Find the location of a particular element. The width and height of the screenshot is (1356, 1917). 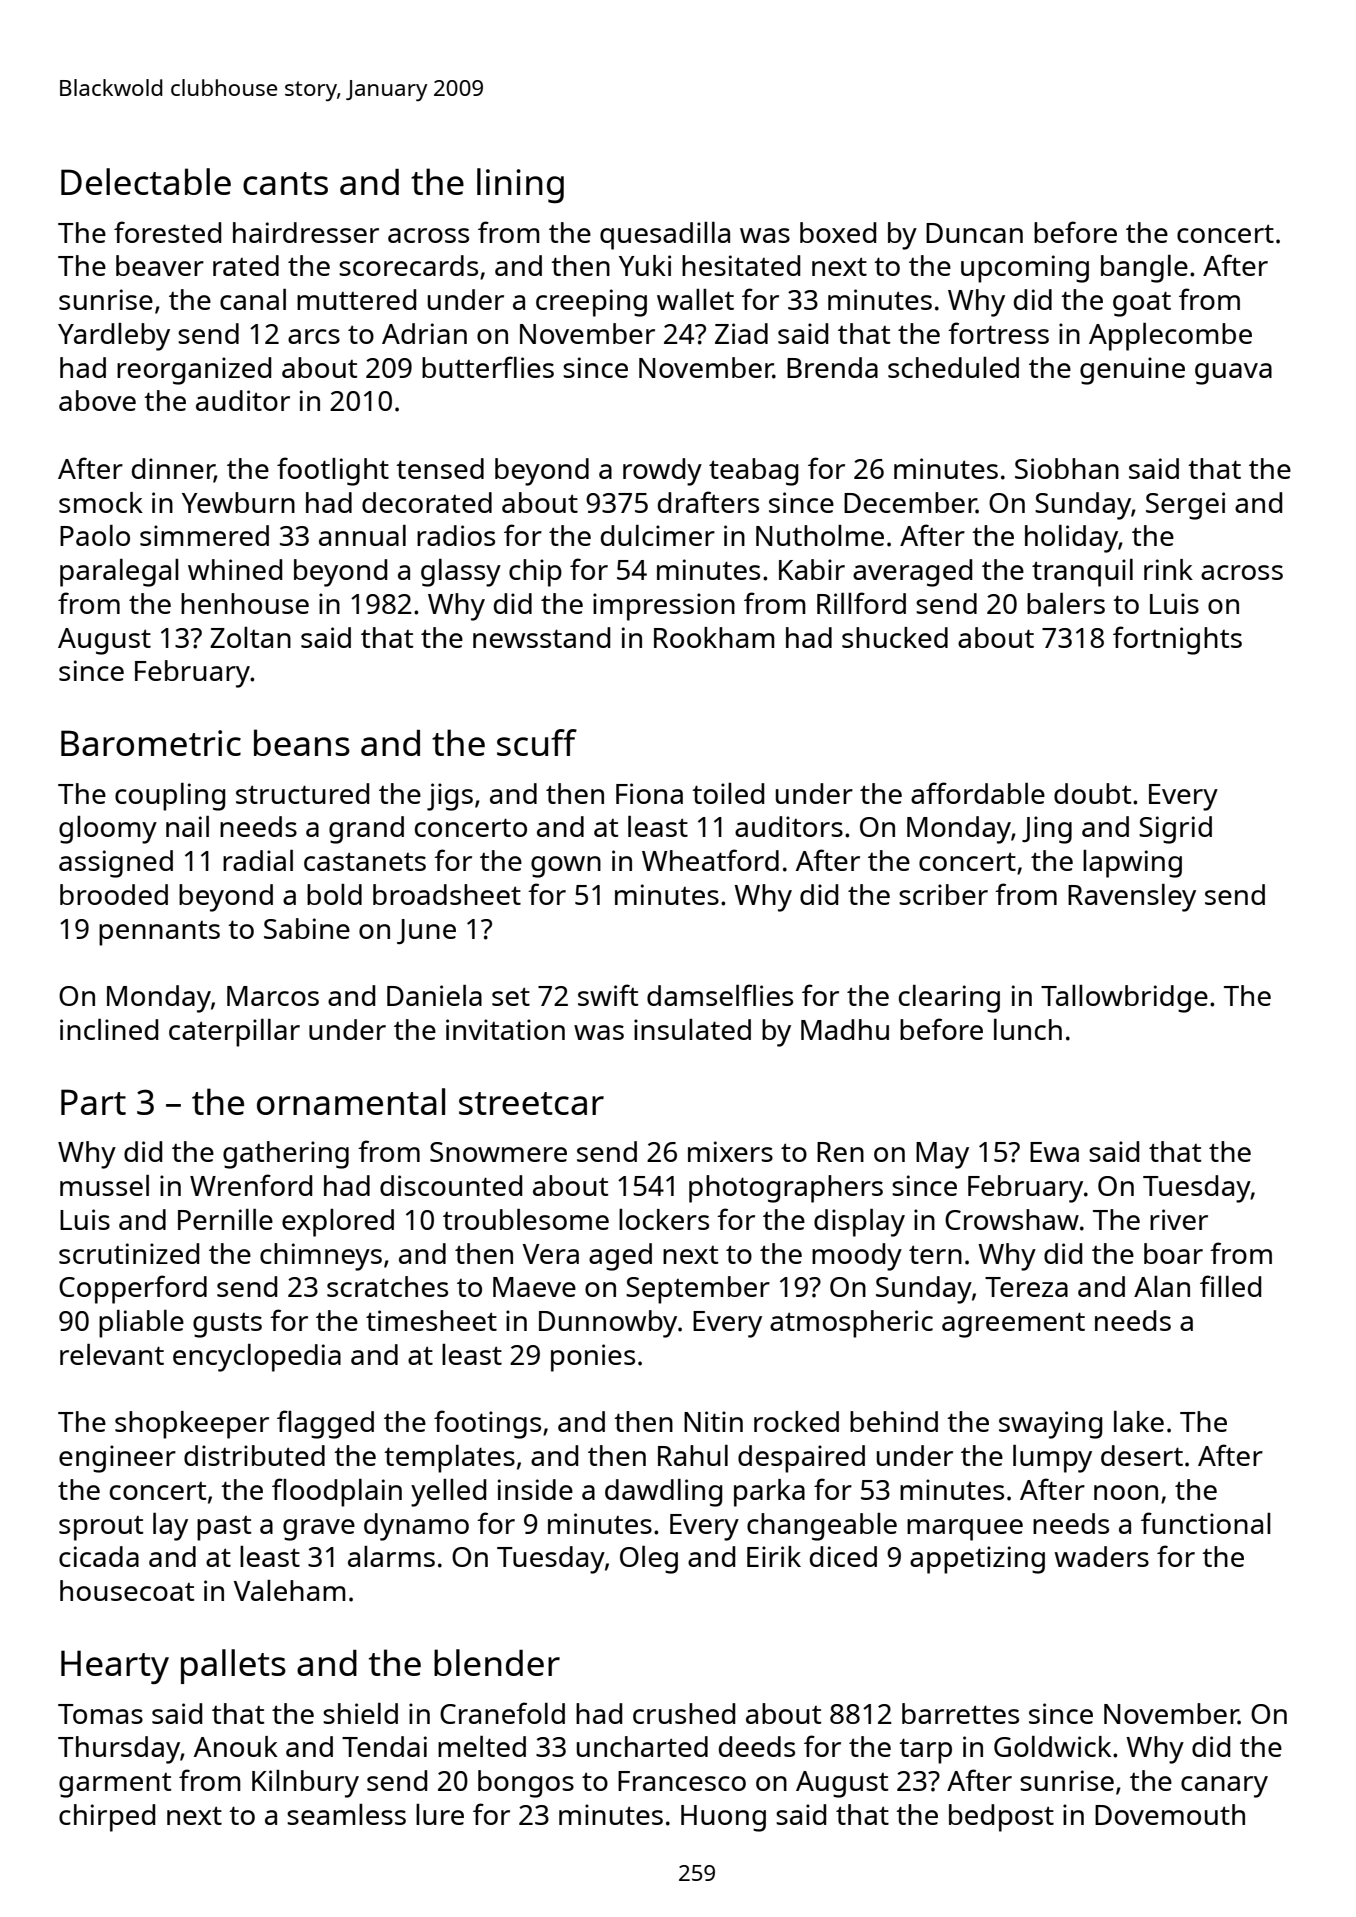

radial is located at coordinates (258, 860).
